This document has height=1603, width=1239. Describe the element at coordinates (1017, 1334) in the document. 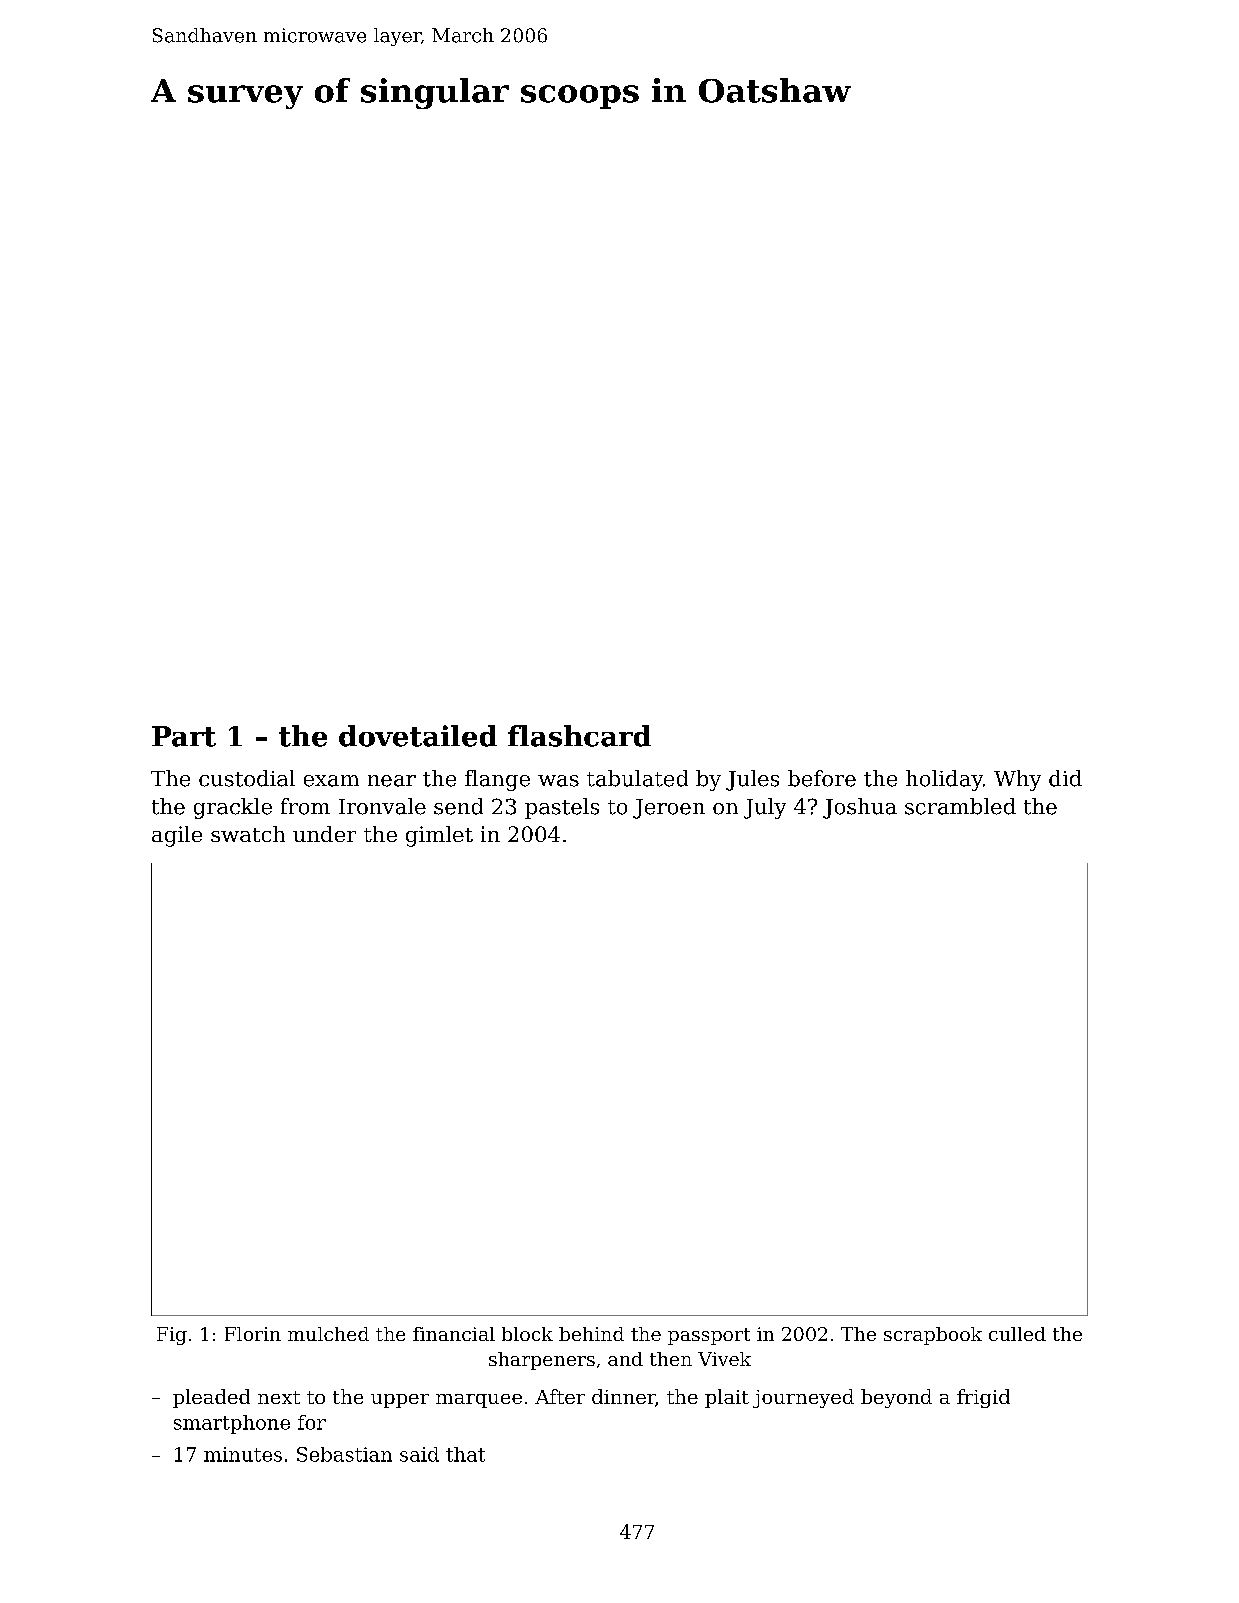

I see `culled` at that location.
